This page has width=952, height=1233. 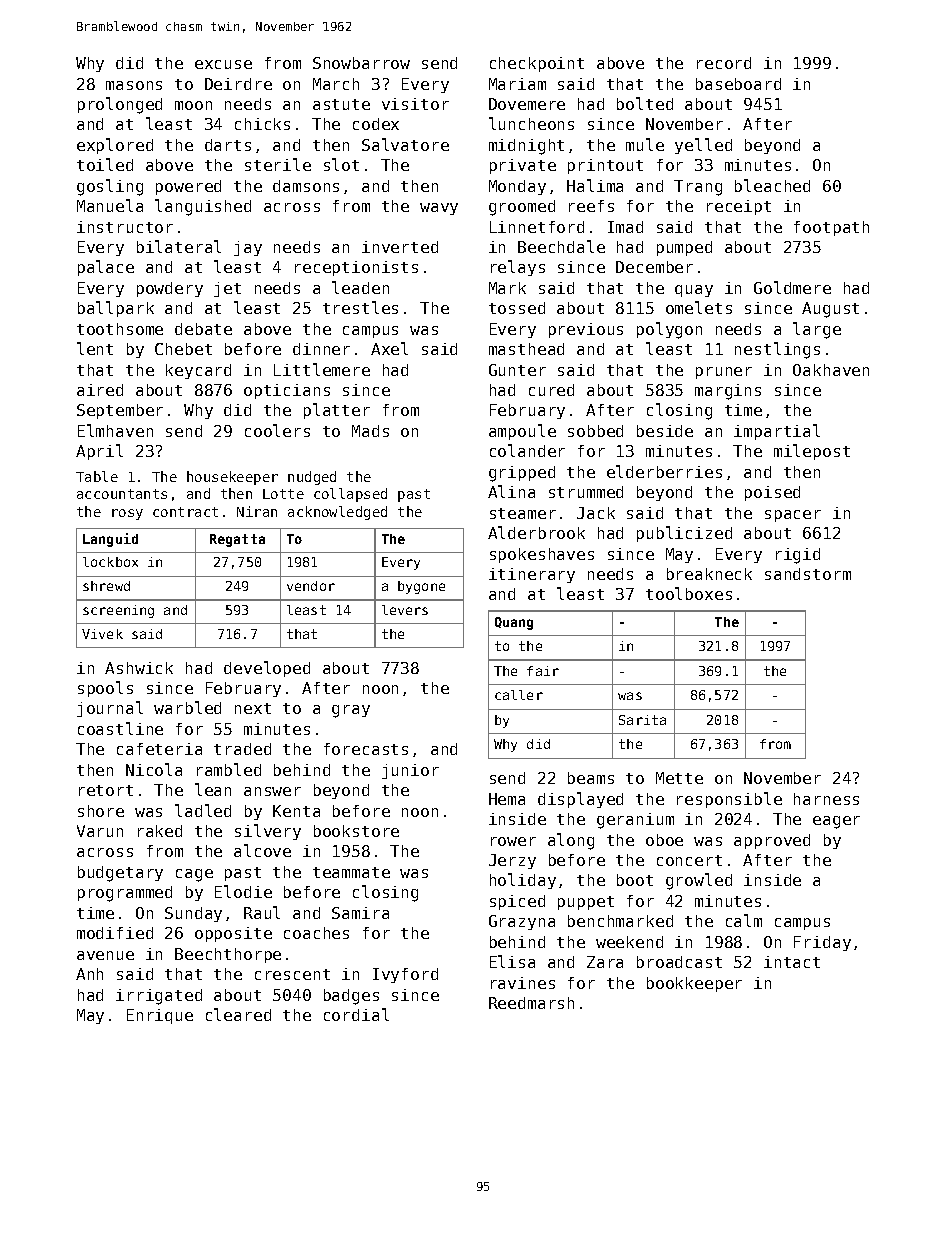 I want to click on harness, so click(x=826, y=799).
